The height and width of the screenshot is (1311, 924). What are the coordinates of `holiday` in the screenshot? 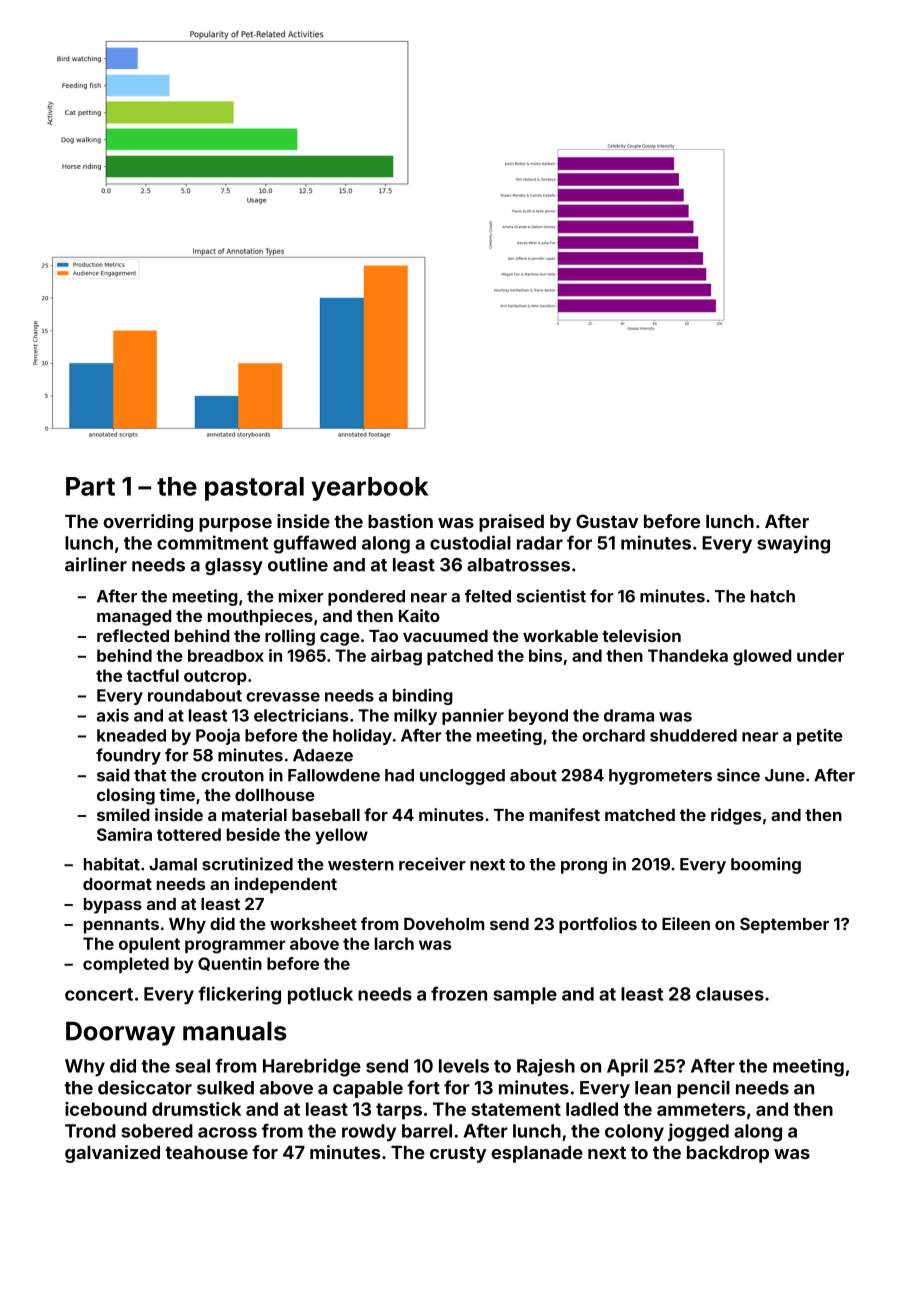 It's located at (362, 736).
